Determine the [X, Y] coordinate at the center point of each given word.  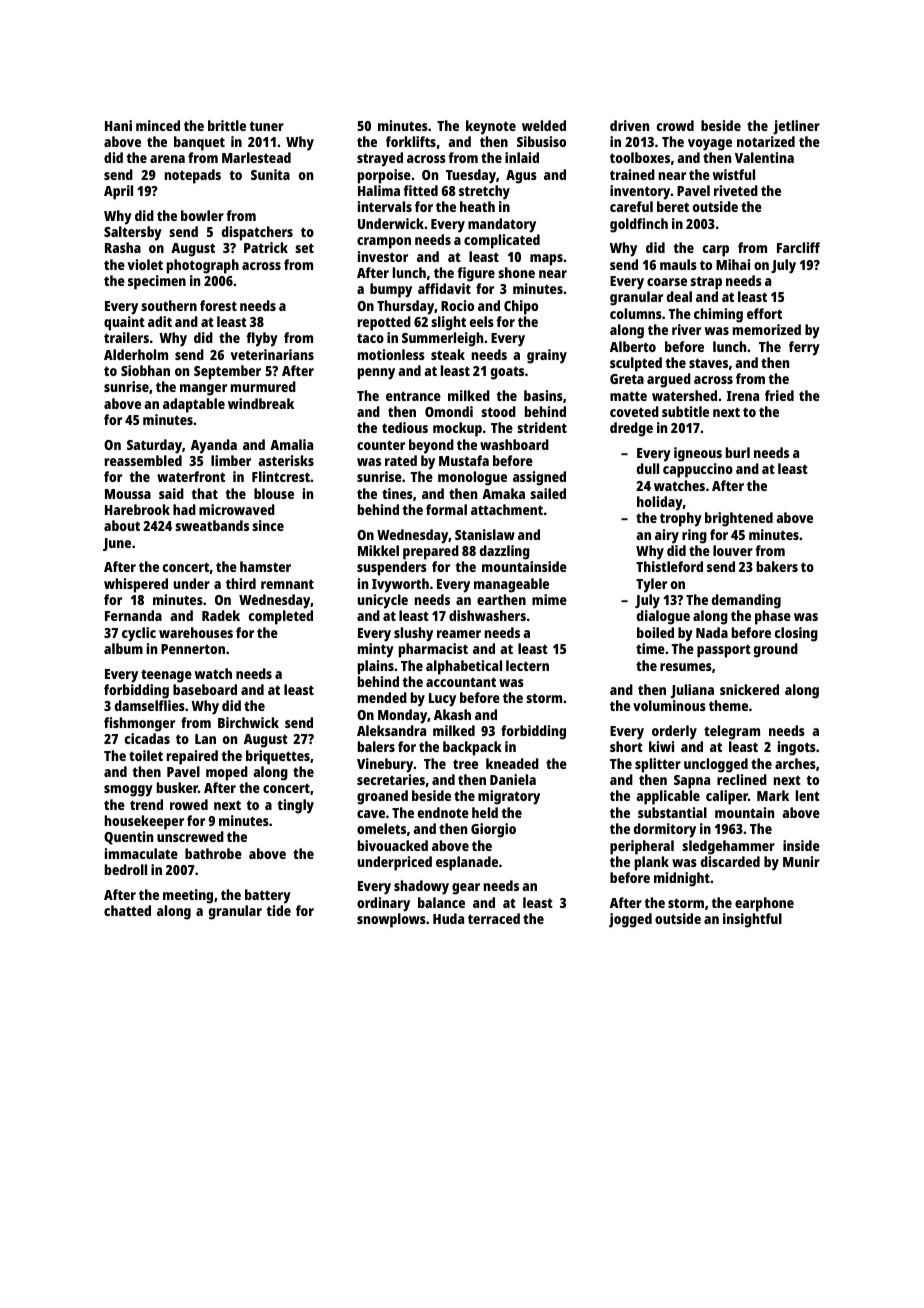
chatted [127, 910]
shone [516, 272]
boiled [655, 632]
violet [145, 264]
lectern [527, 665]
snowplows [391, 920]
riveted [736, 190]
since [268, 525]
